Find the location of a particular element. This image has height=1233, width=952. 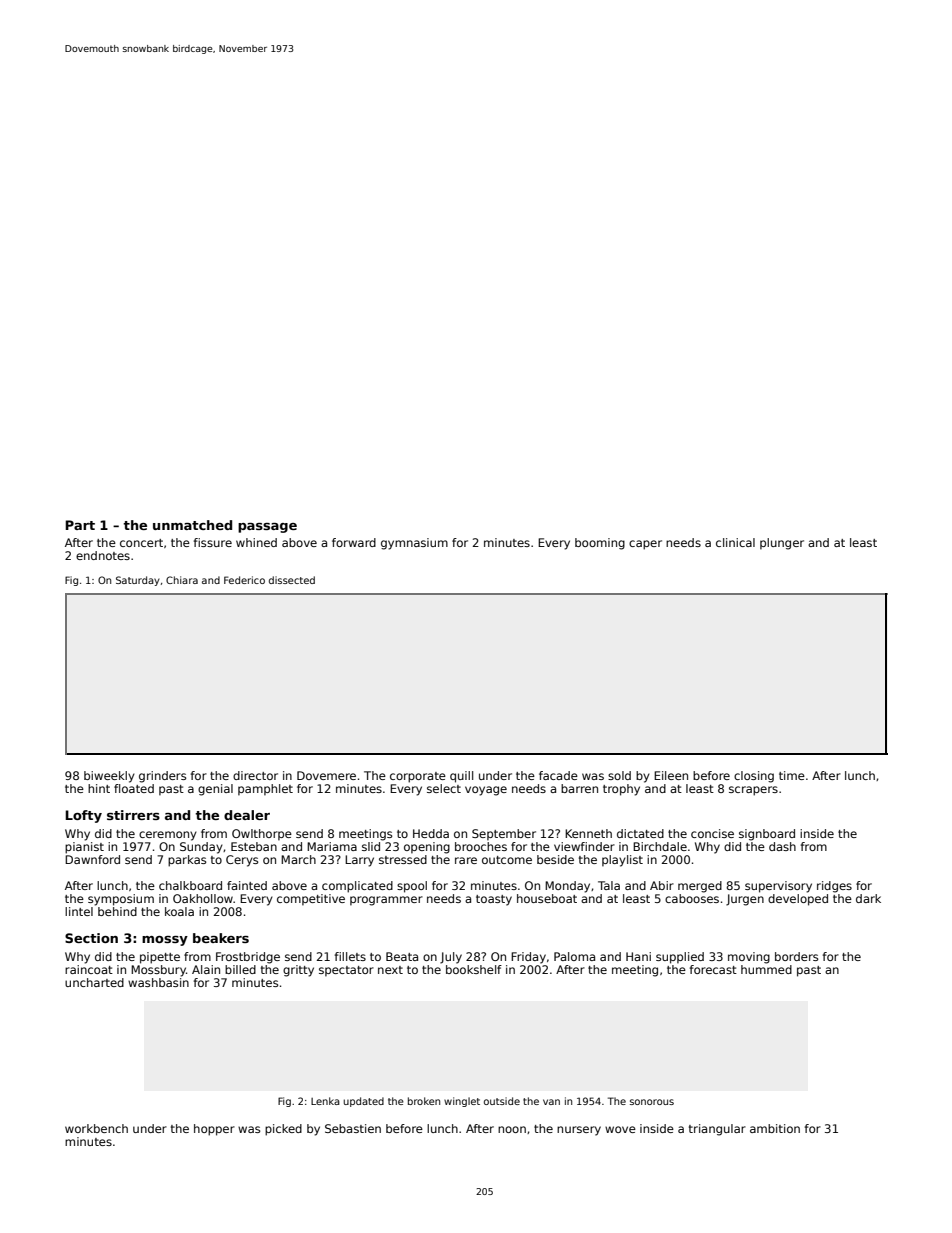

workbench is located at coordinates (96, 1128).
